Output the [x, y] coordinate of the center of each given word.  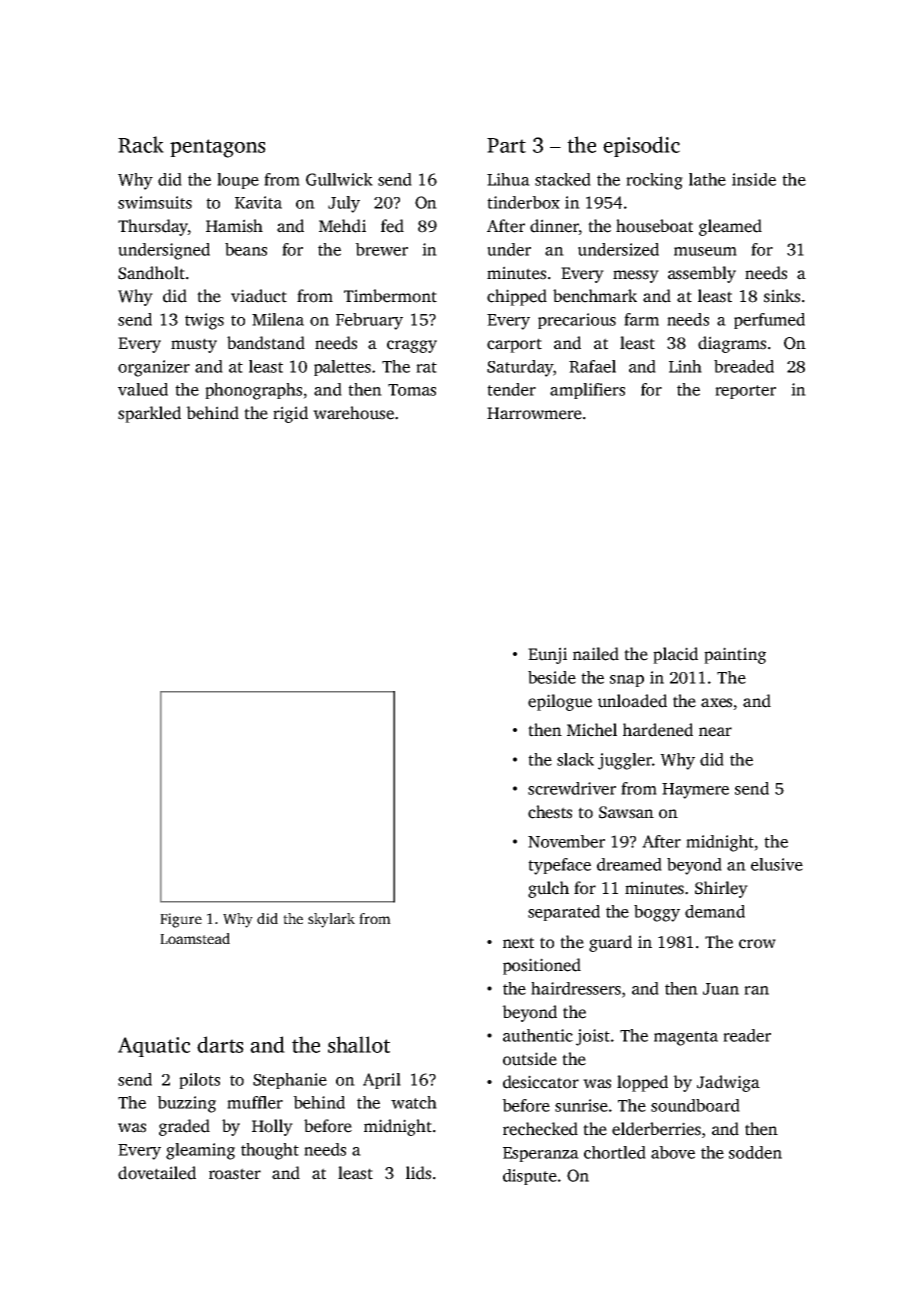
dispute [530, 1177]
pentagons [218, 148]
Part [506, 145]
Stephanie [290, 1081]
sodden [755, 1152]
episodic [641, 146]
